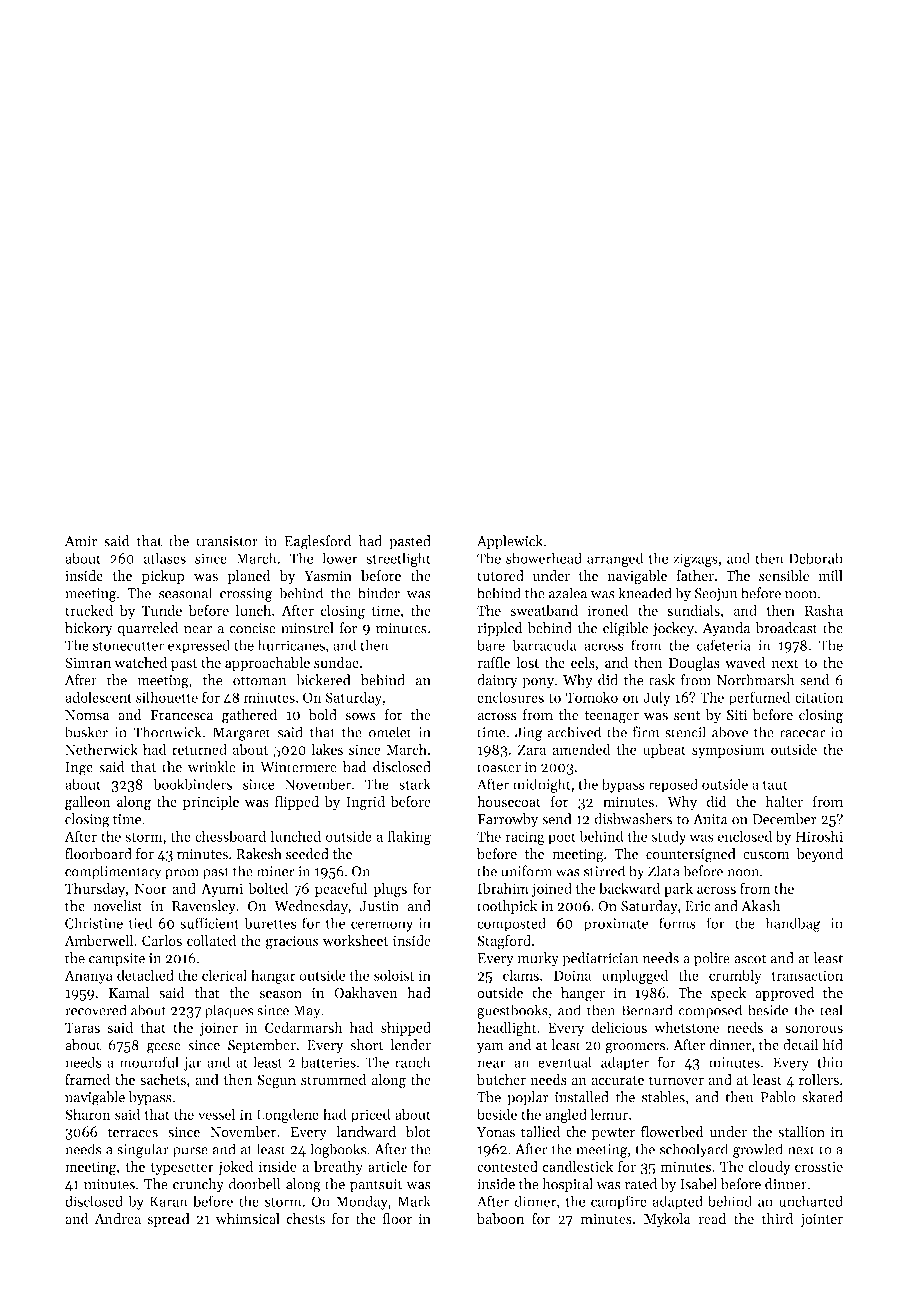  What do you see at coordinates (500, 575) in the screenshot?
I see `tutored` at bounding box center [500, 575].
